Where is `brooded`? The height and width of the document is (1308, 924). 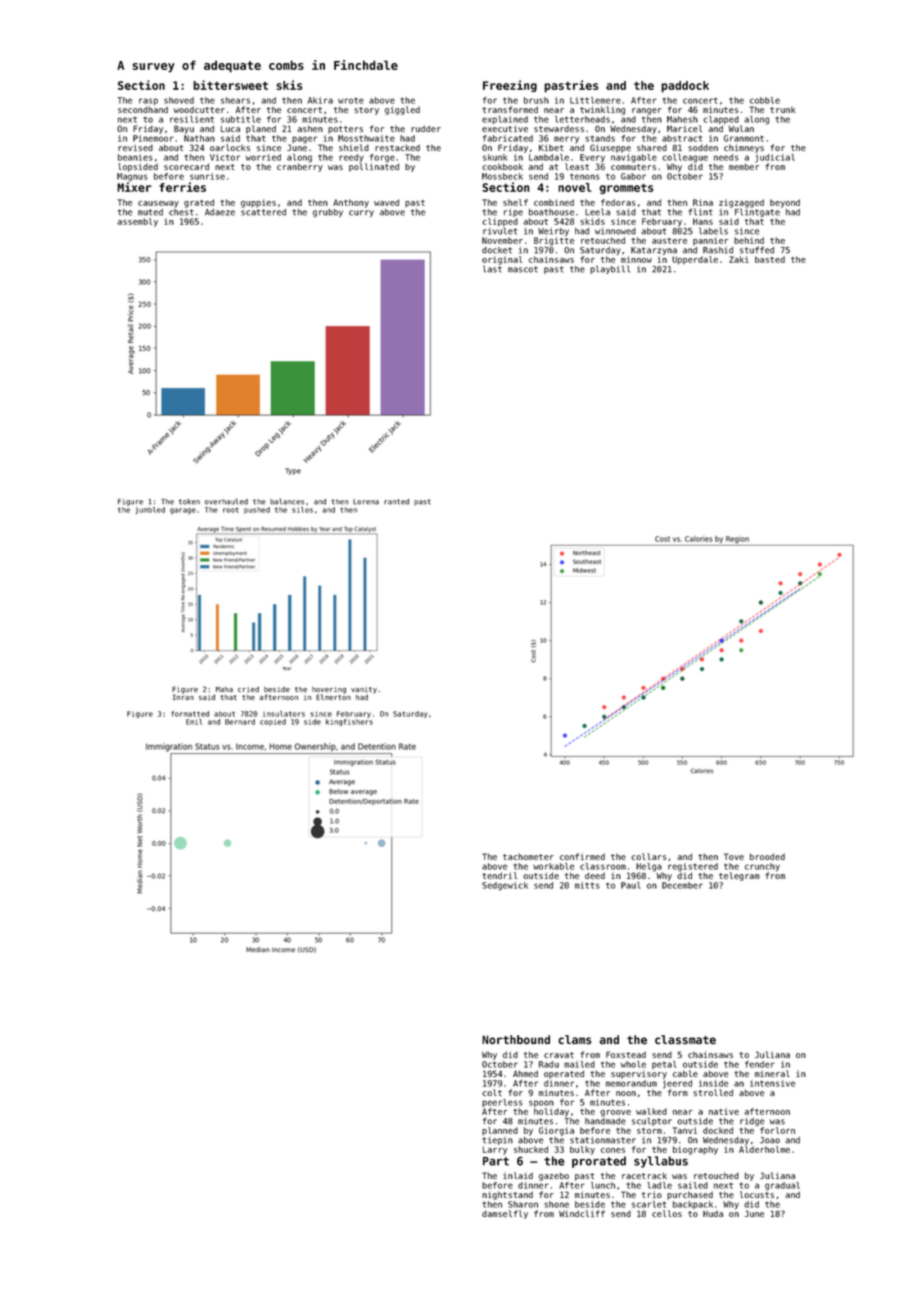
brooded is located at coordinates (767, 856).
